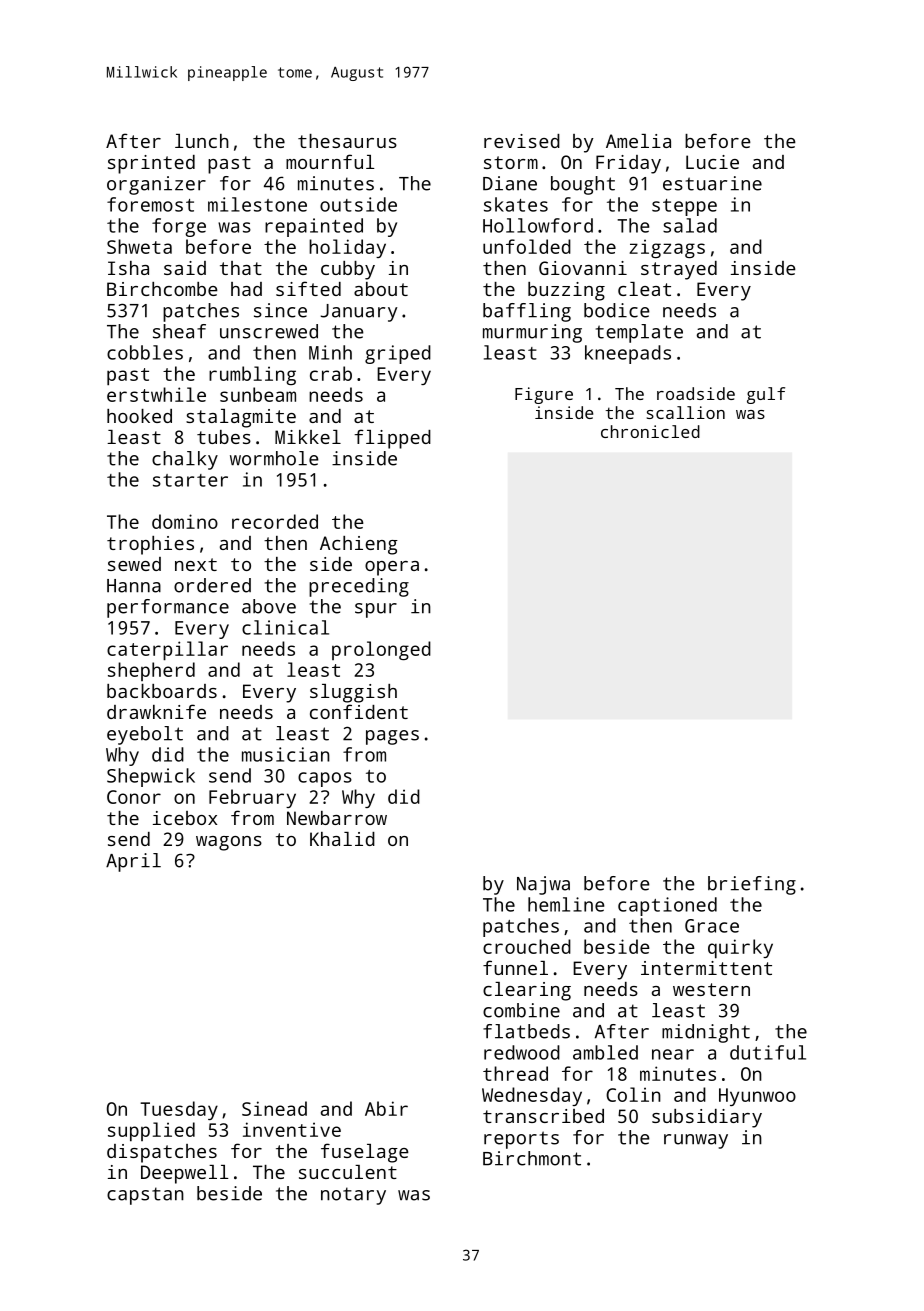  Describe the element at coordinates (381, 650) in the image. I see `prolonged` at that location.
